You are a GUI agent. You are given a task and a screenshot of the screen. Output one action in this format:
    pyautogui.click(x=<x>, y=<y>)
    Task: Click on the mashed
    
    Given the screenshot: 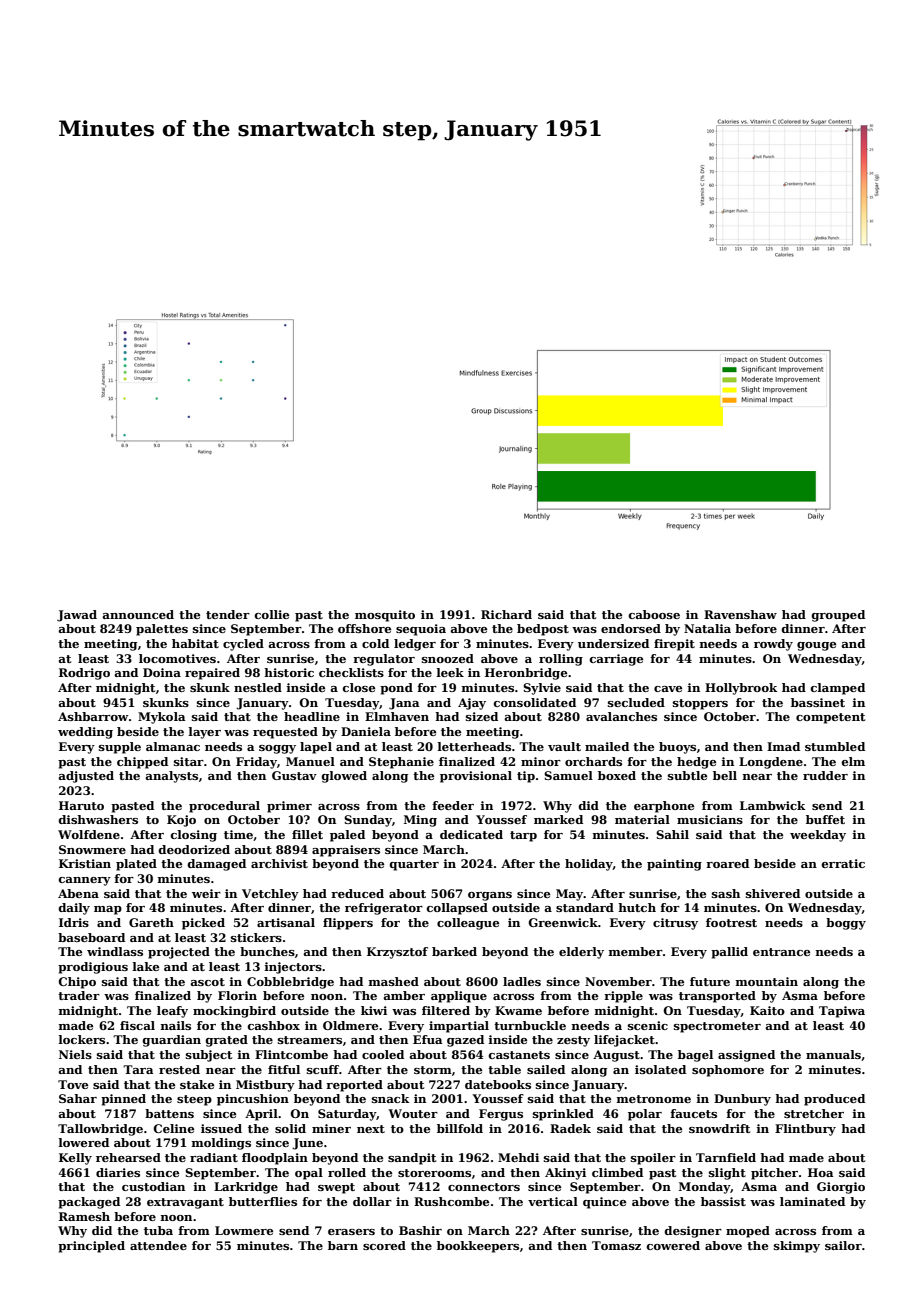 What is the action you would take?
    pyautogui.click(x=393, y=981)
